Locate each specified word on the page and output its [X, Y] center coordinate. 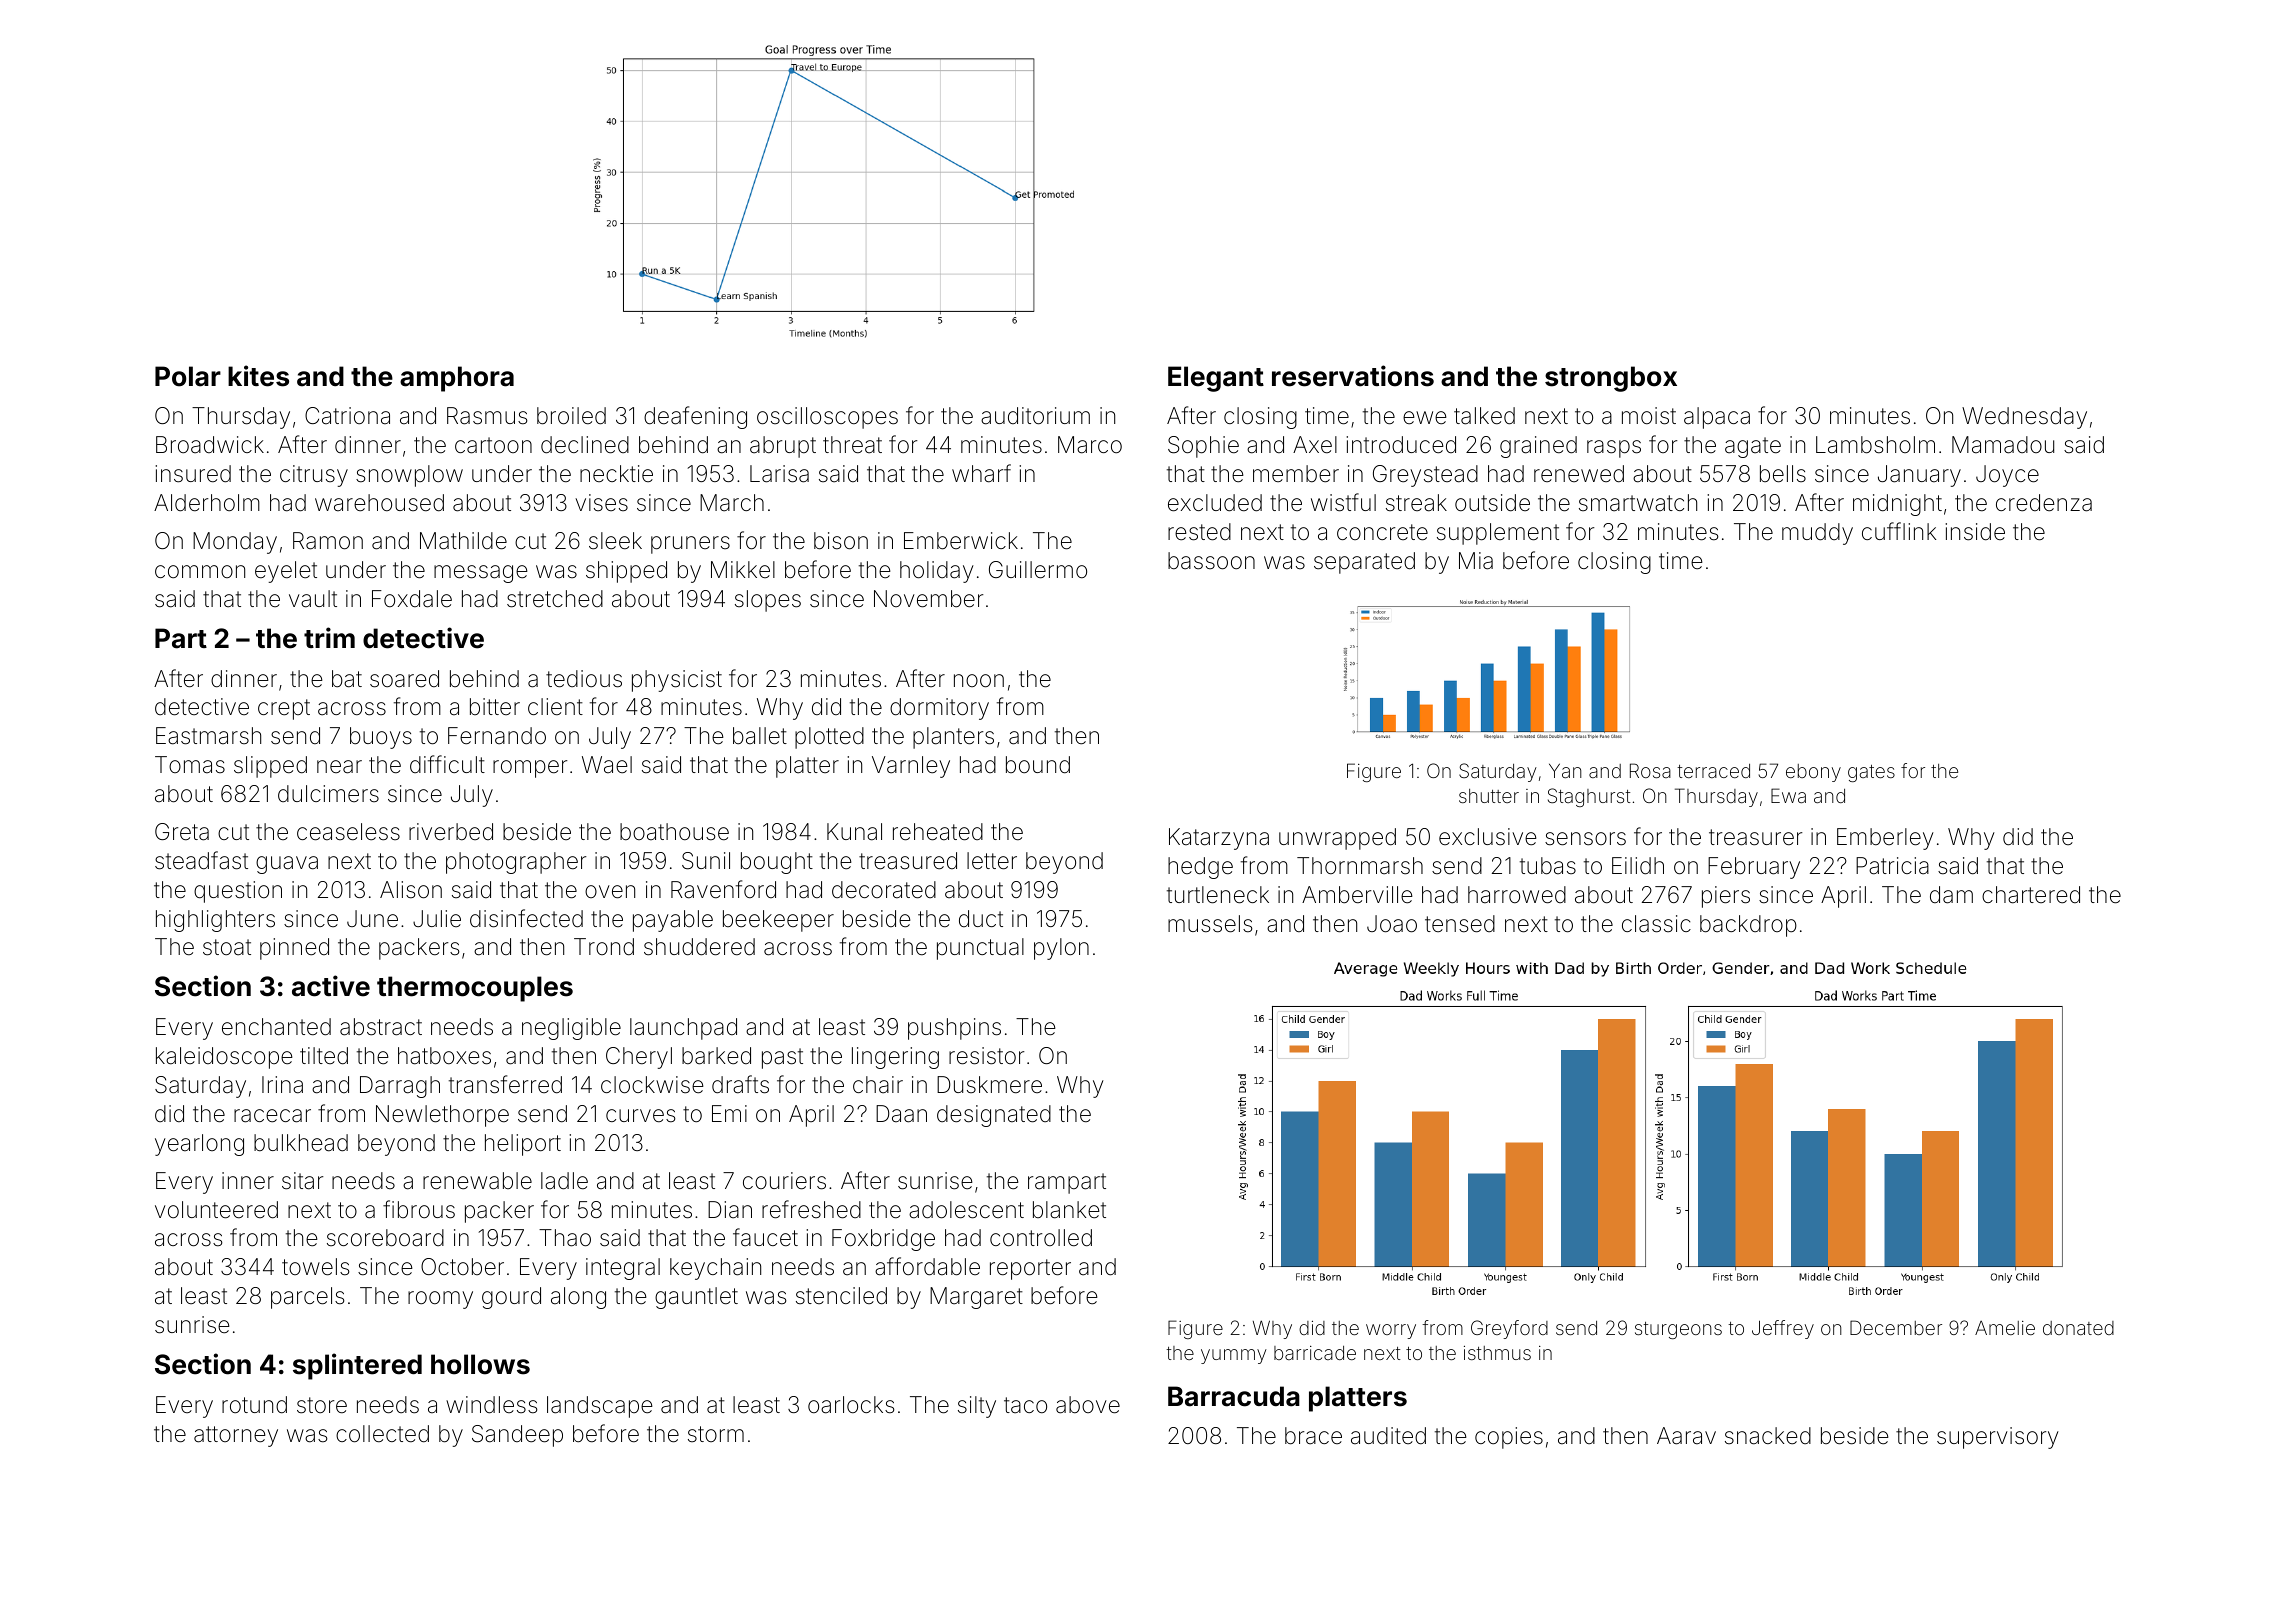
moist [1649, 416]
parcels [308, 1298]
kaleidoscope [224, 1058]
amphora [457, 379]
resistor [987, 1056]
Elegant [1216, 379]
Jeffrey [1783, 1329]
